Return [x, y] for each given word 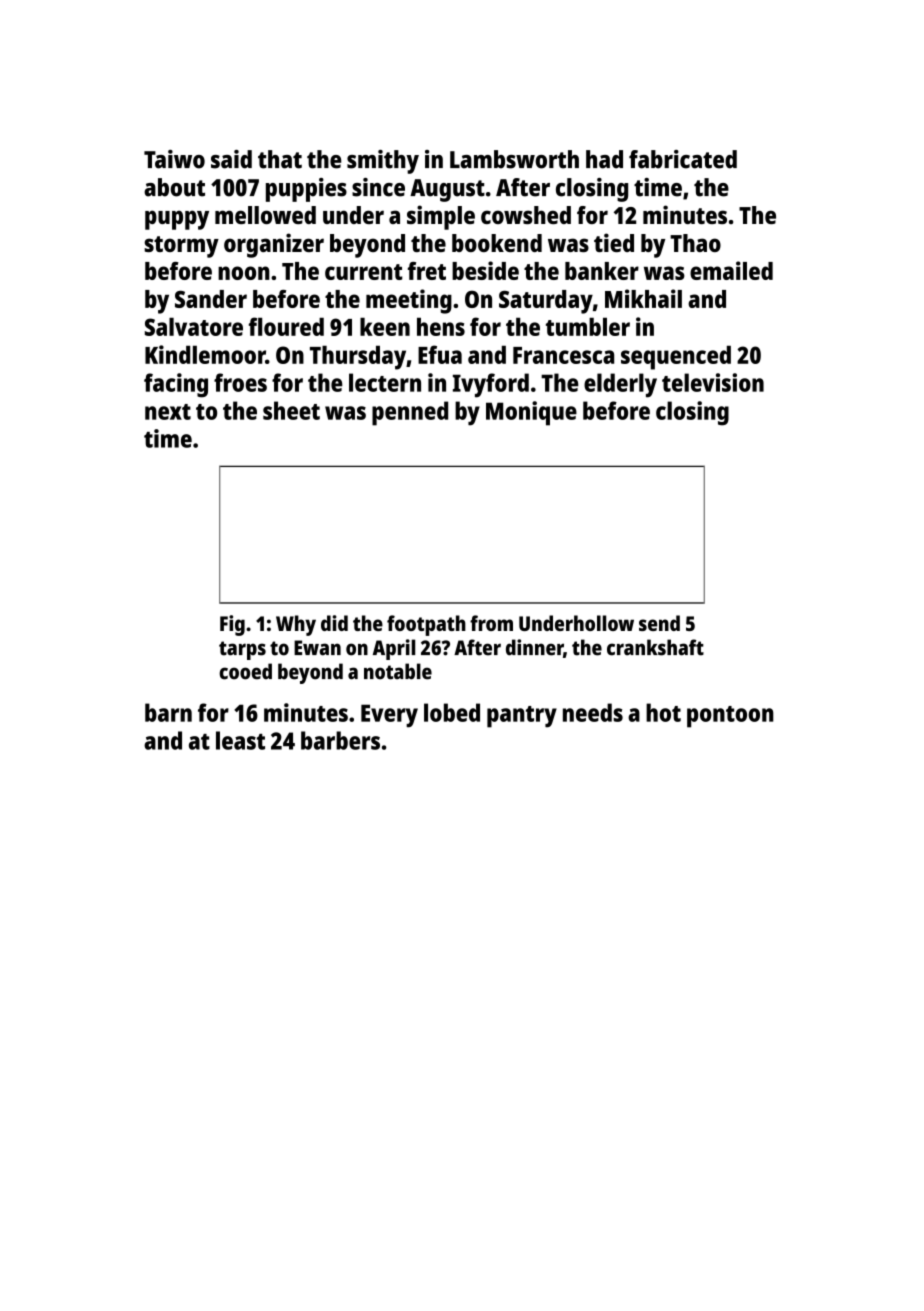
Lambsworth [514, 159]
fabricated [683, 159]
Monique [531, 413]
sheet [291, 410]
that [280, 159]
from [491, 623]
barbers [340, 740]
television [713, 382]
